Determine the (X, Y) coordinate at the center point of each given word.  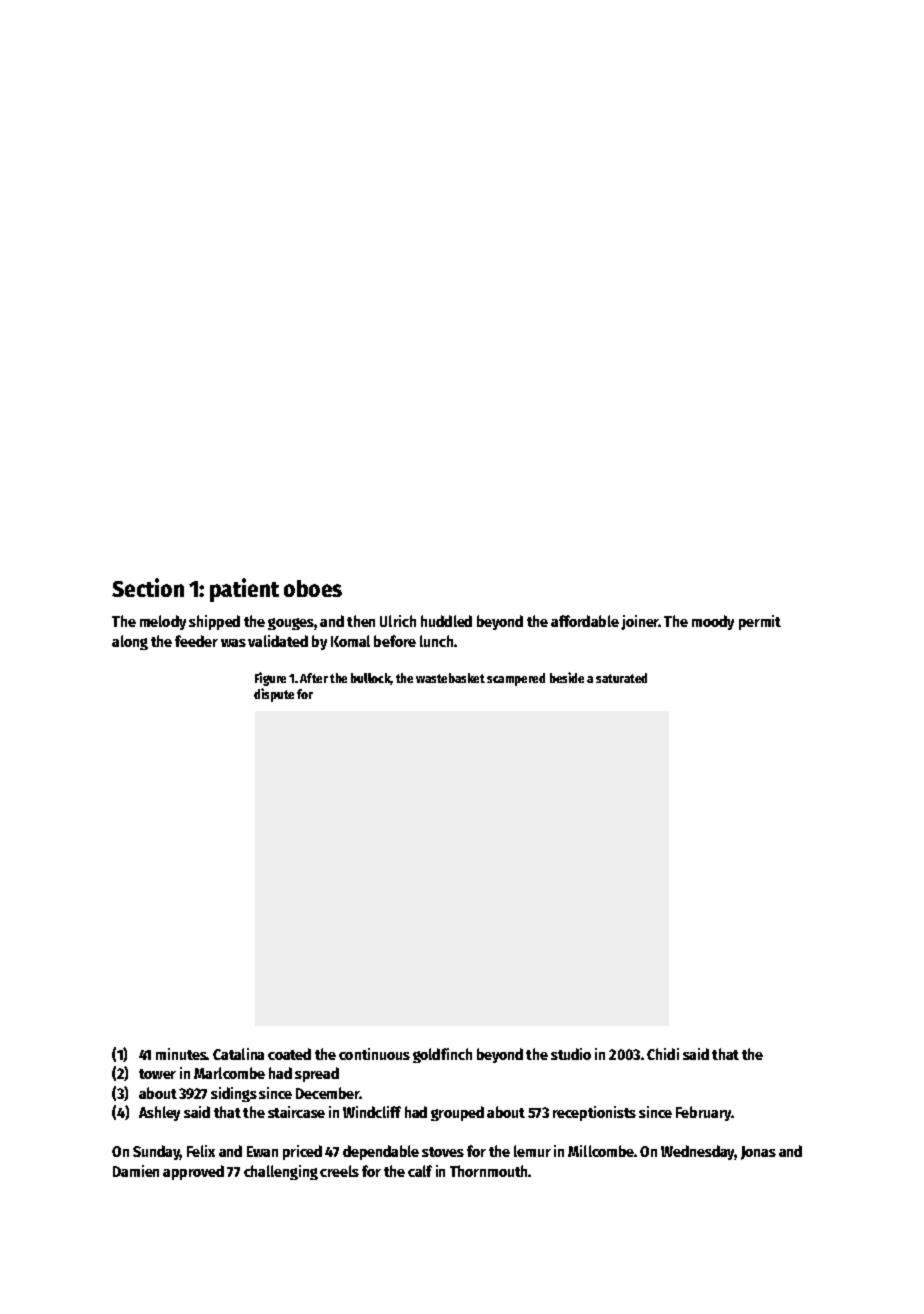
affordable (585, 621)
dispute (274, 695)
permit (760, 622)
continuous (374, 1054)
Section (148, 587)
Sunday (157, 1152)
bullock (371, 679)
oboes (313, 588)
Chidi (663, 1054)
